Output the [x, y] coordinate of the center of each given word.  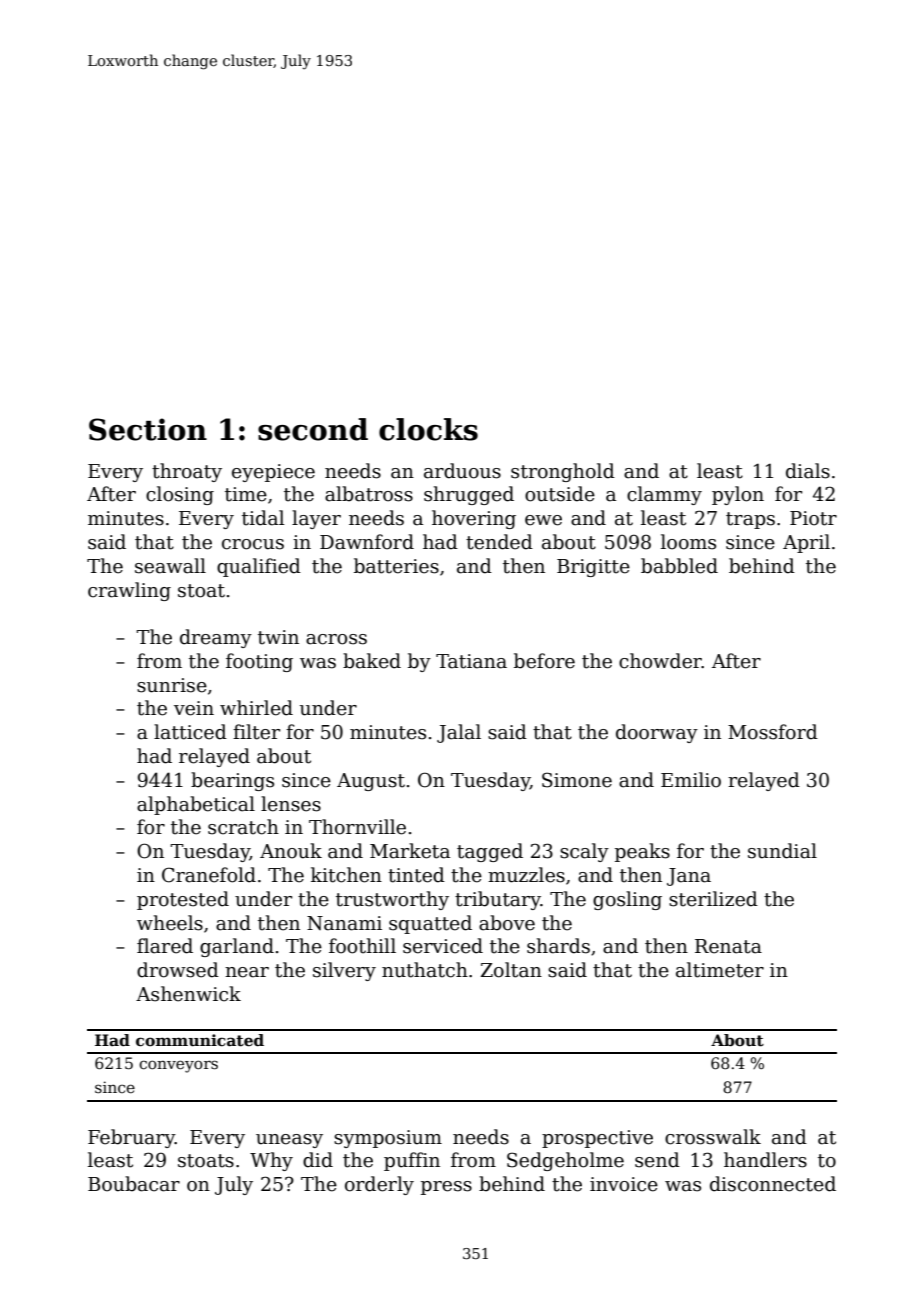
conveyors [178, 1066]
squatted [430, 924]
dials [808, 471]
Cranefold [209, 875]
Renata [728, 946]
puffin [412, 1161]
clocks [428, 429]
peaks [642, 852]
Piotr [813, 518]
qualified [259, 567]
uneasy [289, 1141]
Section [148, 429]
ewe [543, 520]
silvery [344, 971]
